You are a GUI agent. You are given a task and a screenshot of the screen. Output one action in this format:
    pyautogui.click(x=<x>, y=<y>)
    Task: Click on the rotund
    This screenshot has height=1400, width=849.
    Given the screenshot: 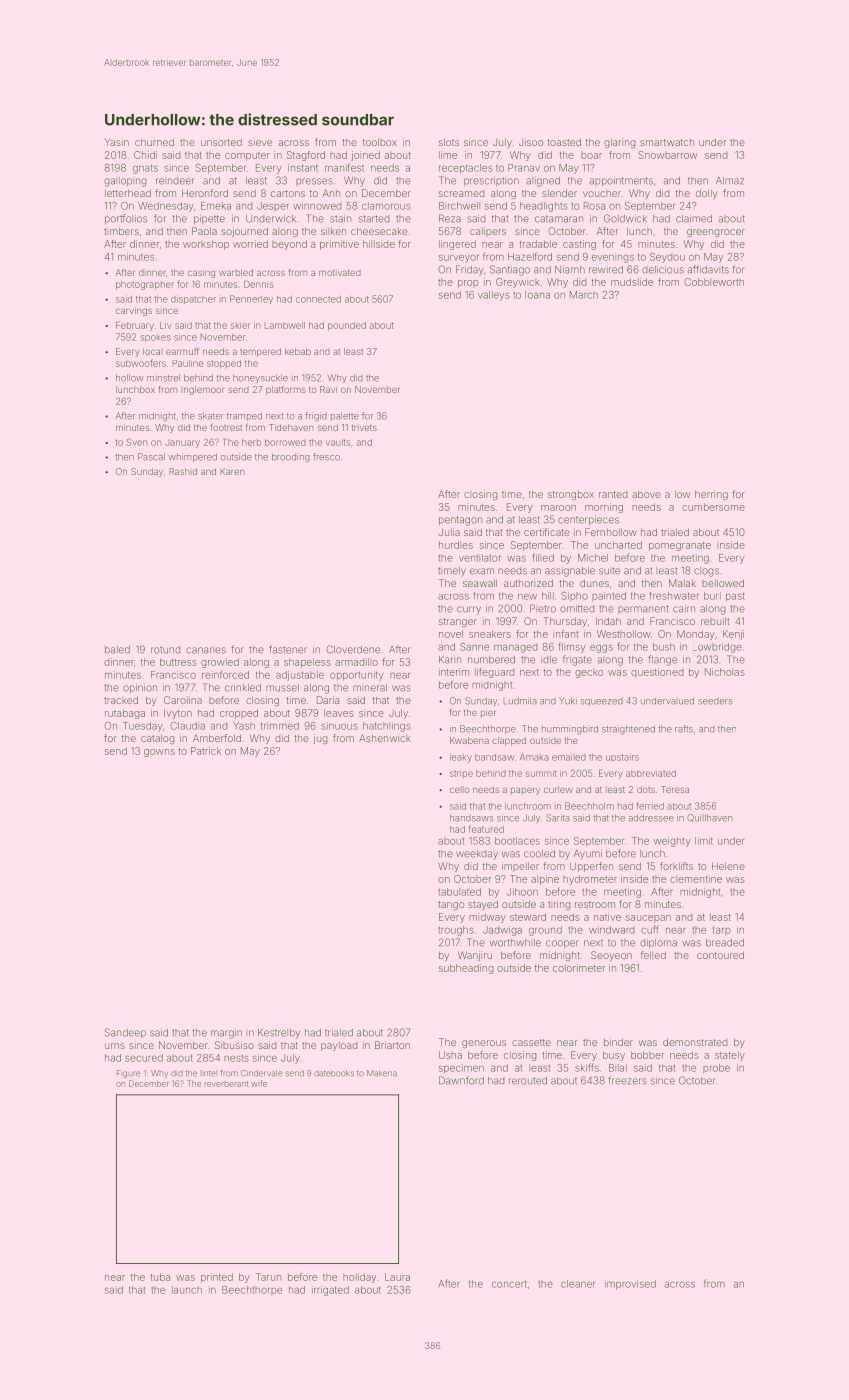 What is the action you would take?
    pyautogui.click(x=165, y=650)
